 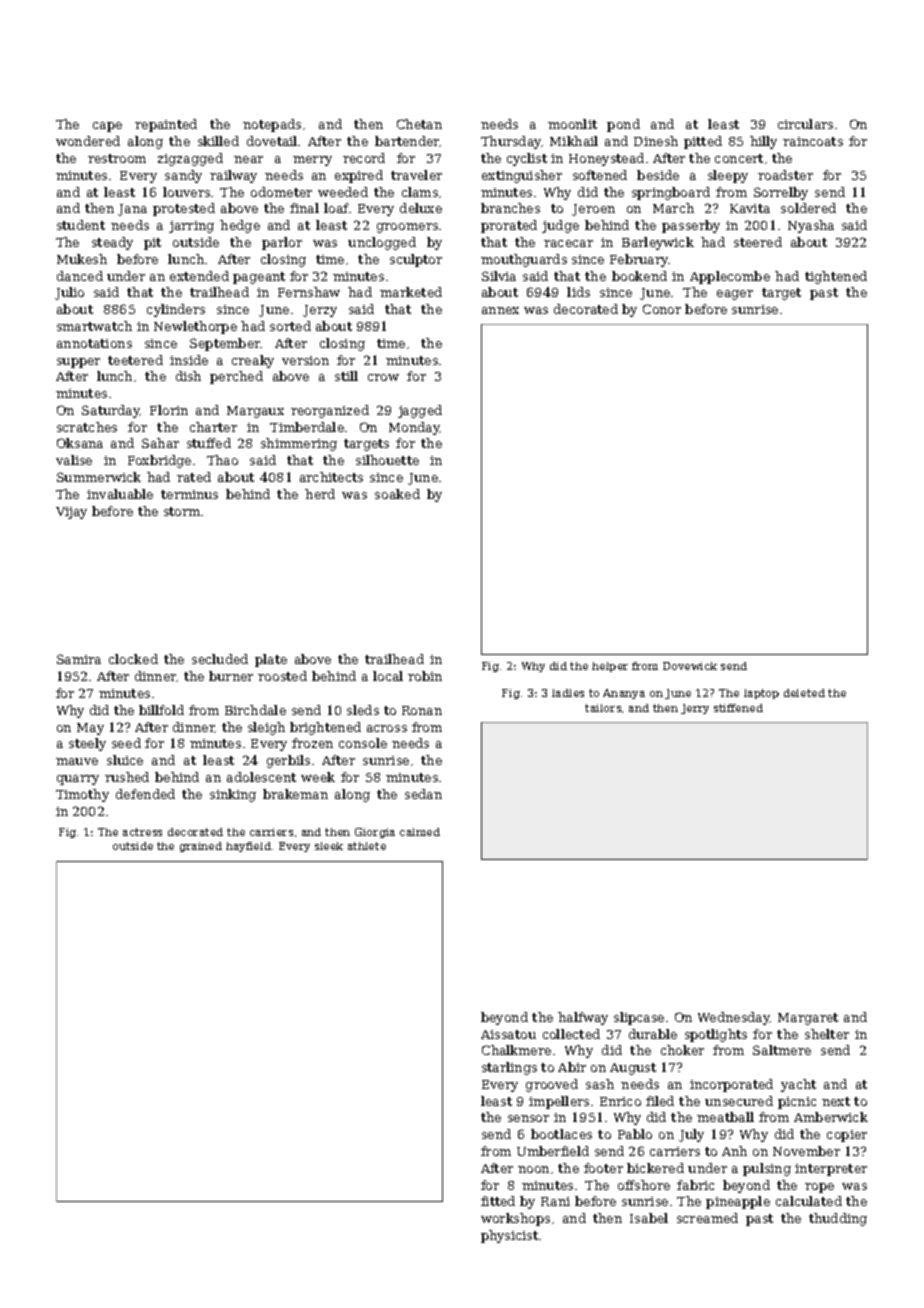 I want to click on Margaret, so click(x=808, y=1019).
